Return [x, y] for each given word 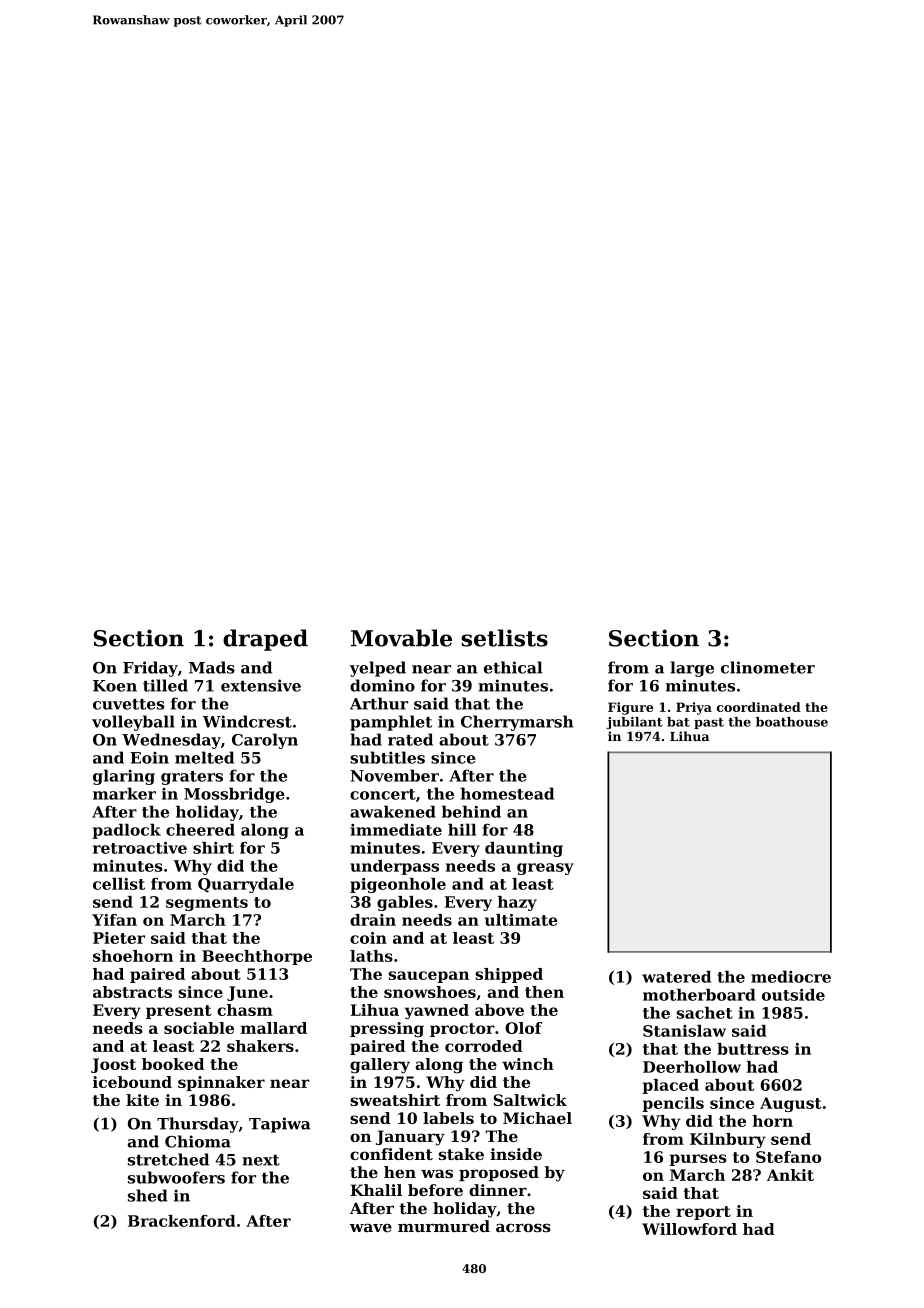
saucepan [429, 977]
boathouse [792, 722]
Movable [401, 638]
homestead [507, 793]
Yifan [114, 920]
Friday [150, 669]
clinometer [768, 667]
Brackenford [182, 1221]
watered [676, 976]
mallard [274, 1028]
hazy [517, 903]
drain [373, 920]
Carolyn [265, 741]
